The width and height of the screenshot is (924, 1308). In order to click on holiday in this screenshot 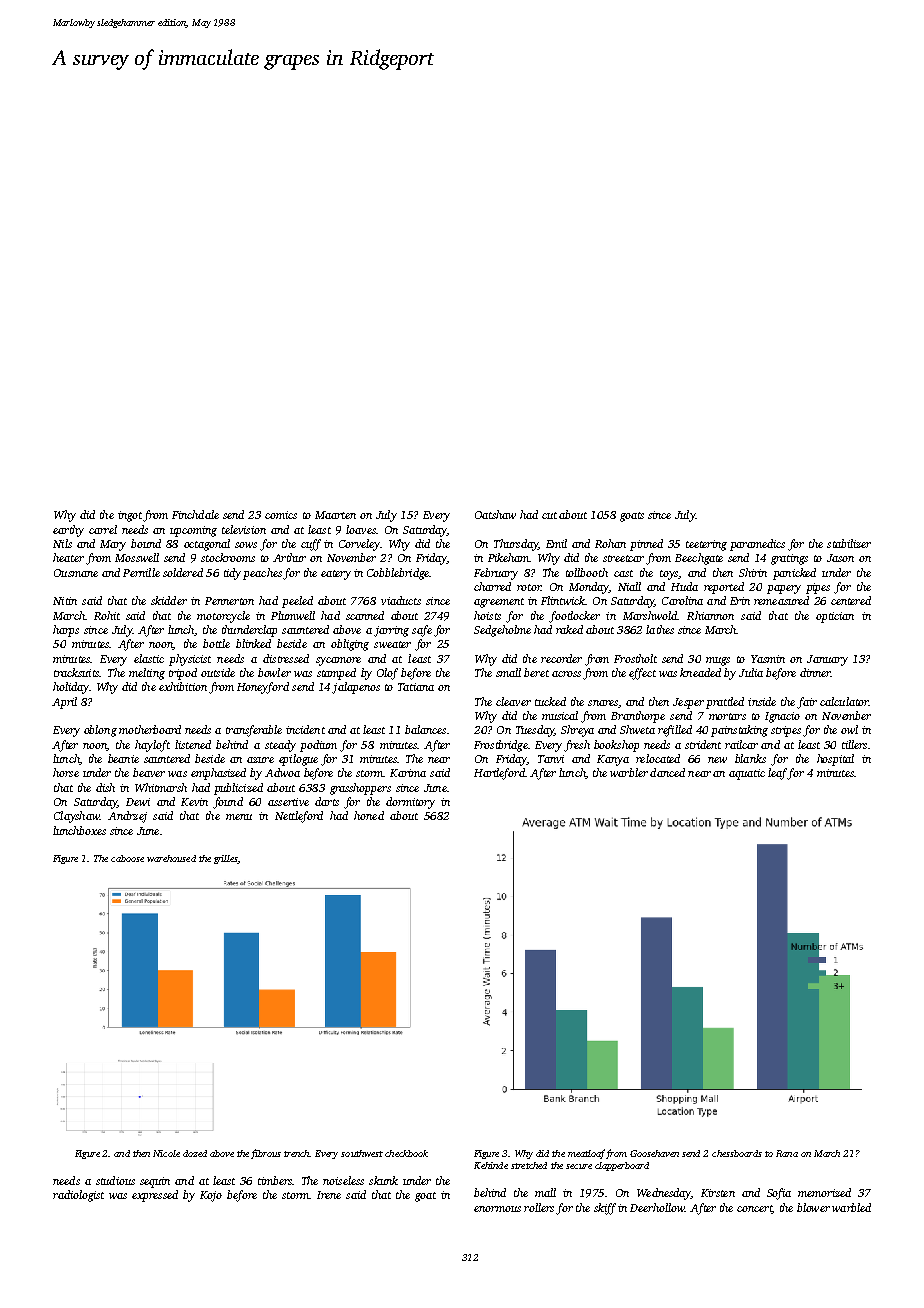, I will do `click(71, 688)`.
